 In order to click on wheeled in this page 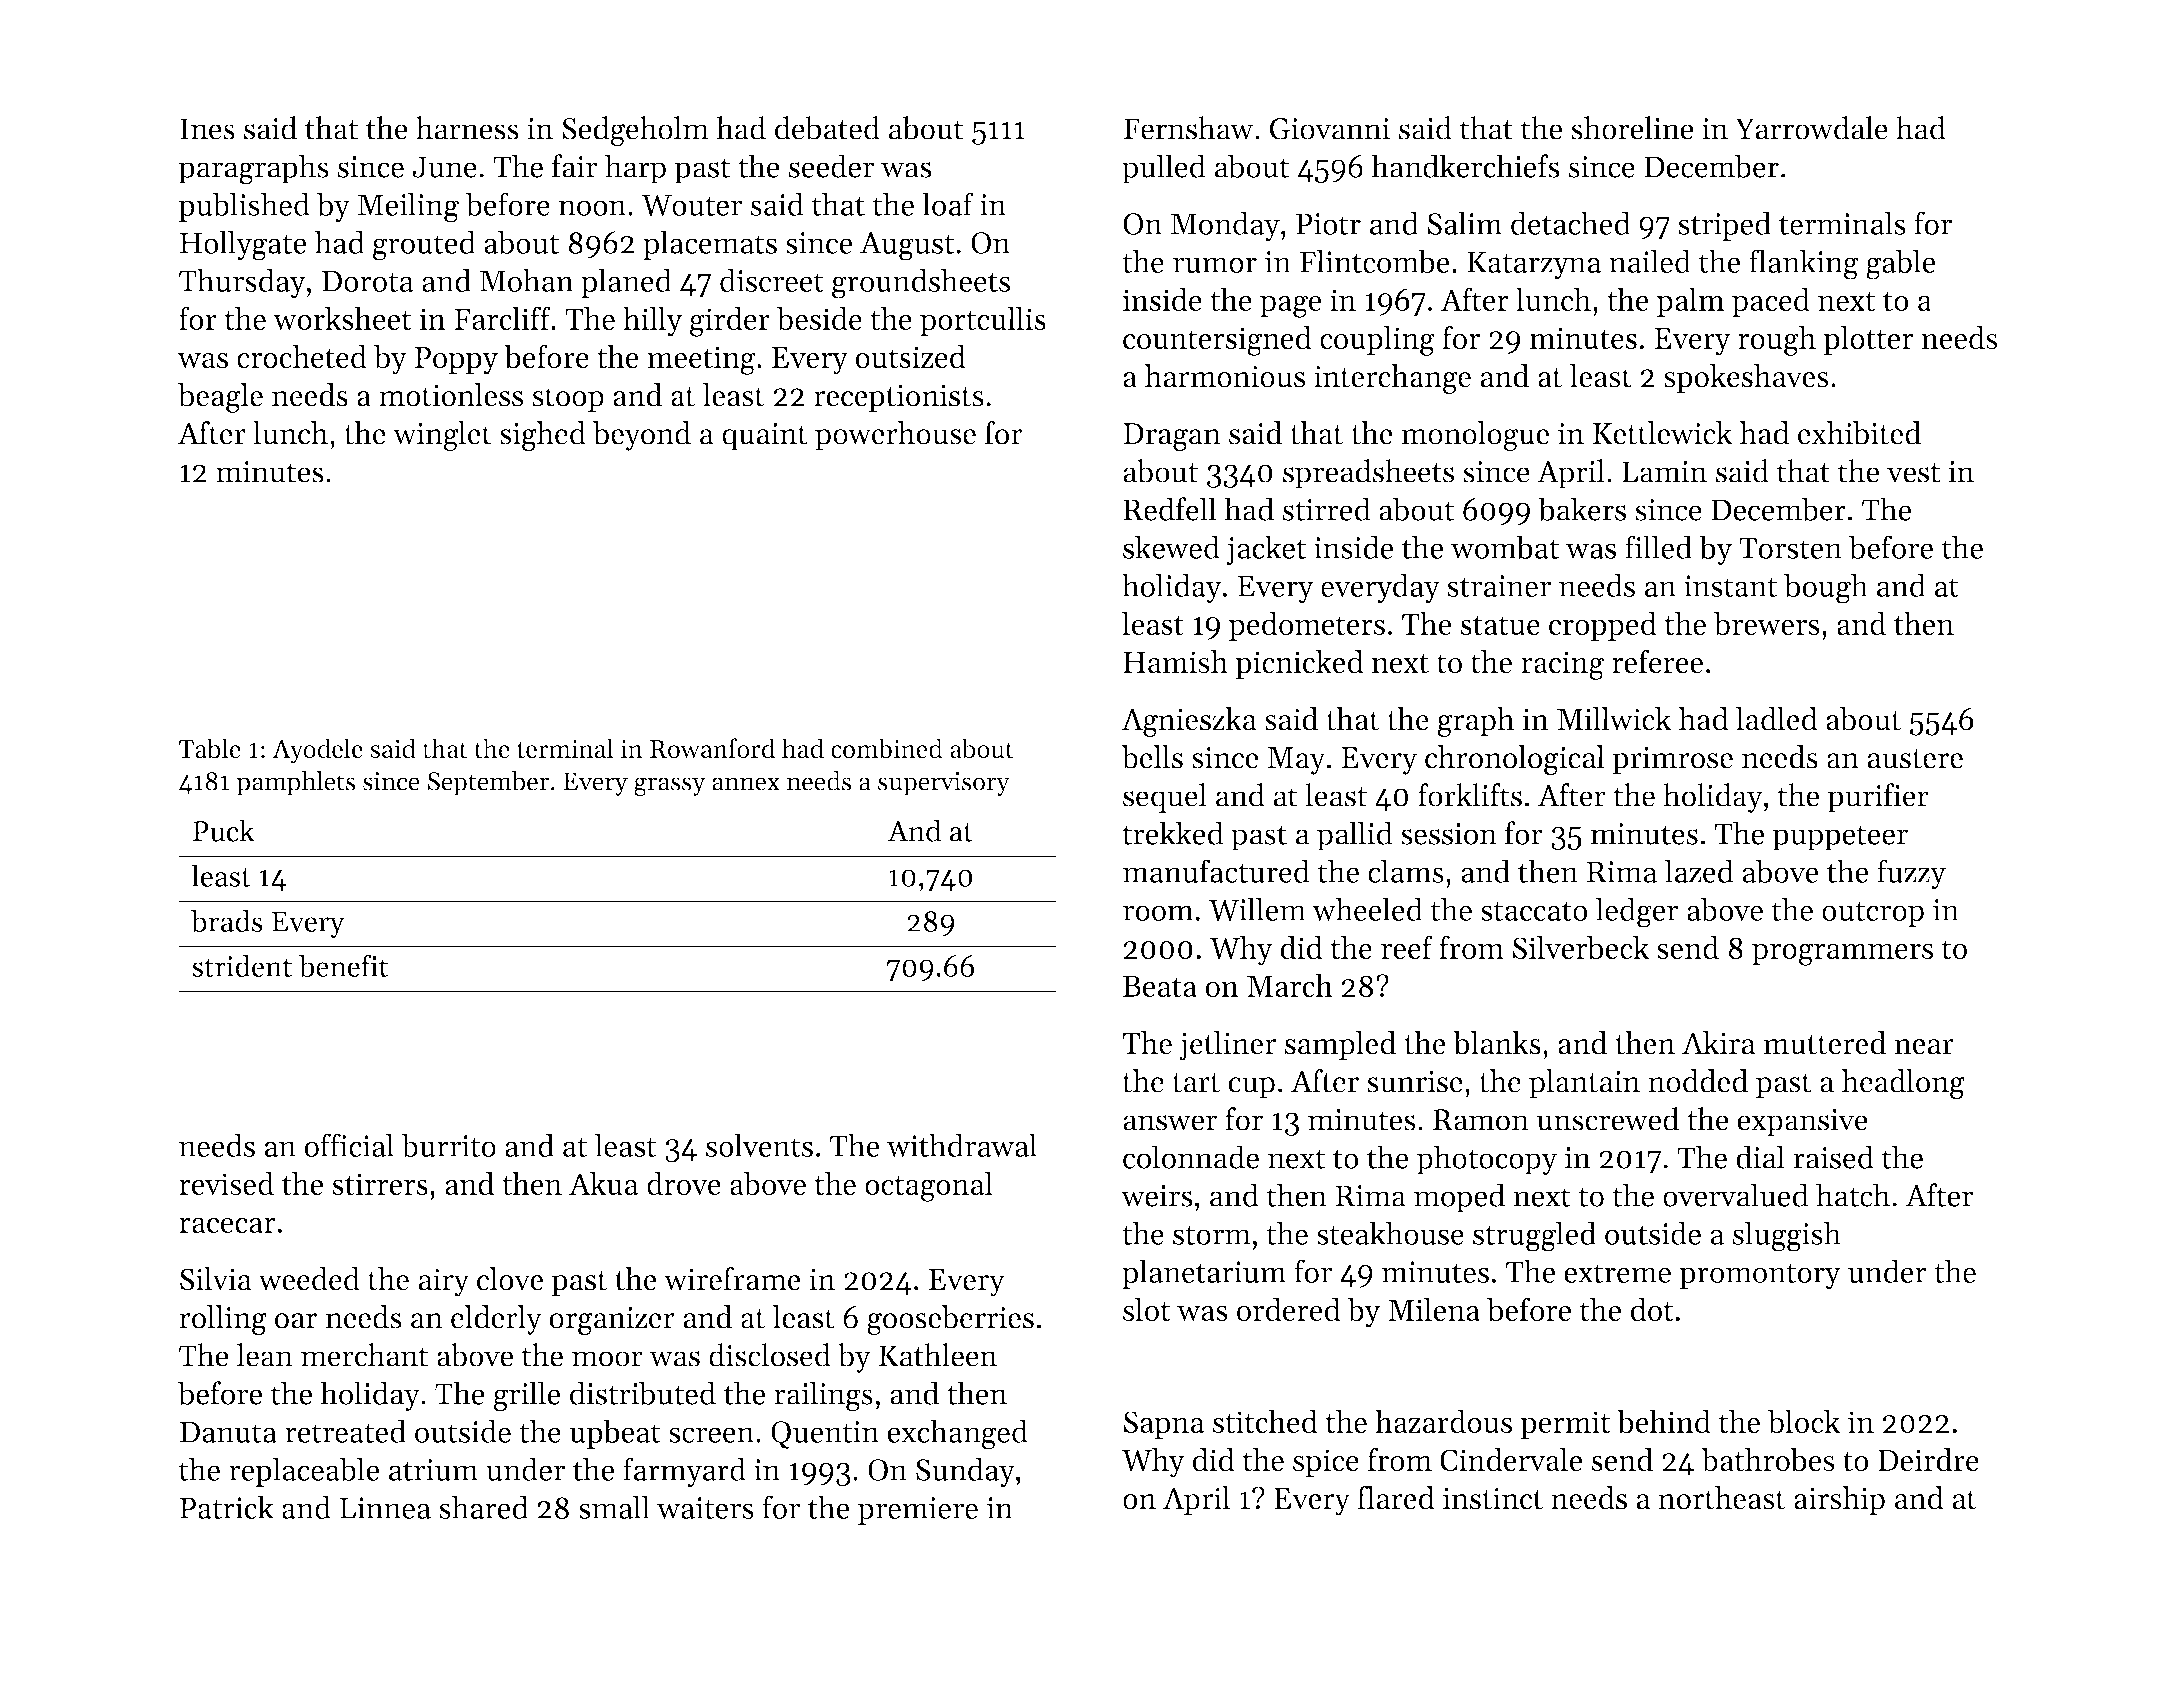, I will do `click(1367, 909)`.
